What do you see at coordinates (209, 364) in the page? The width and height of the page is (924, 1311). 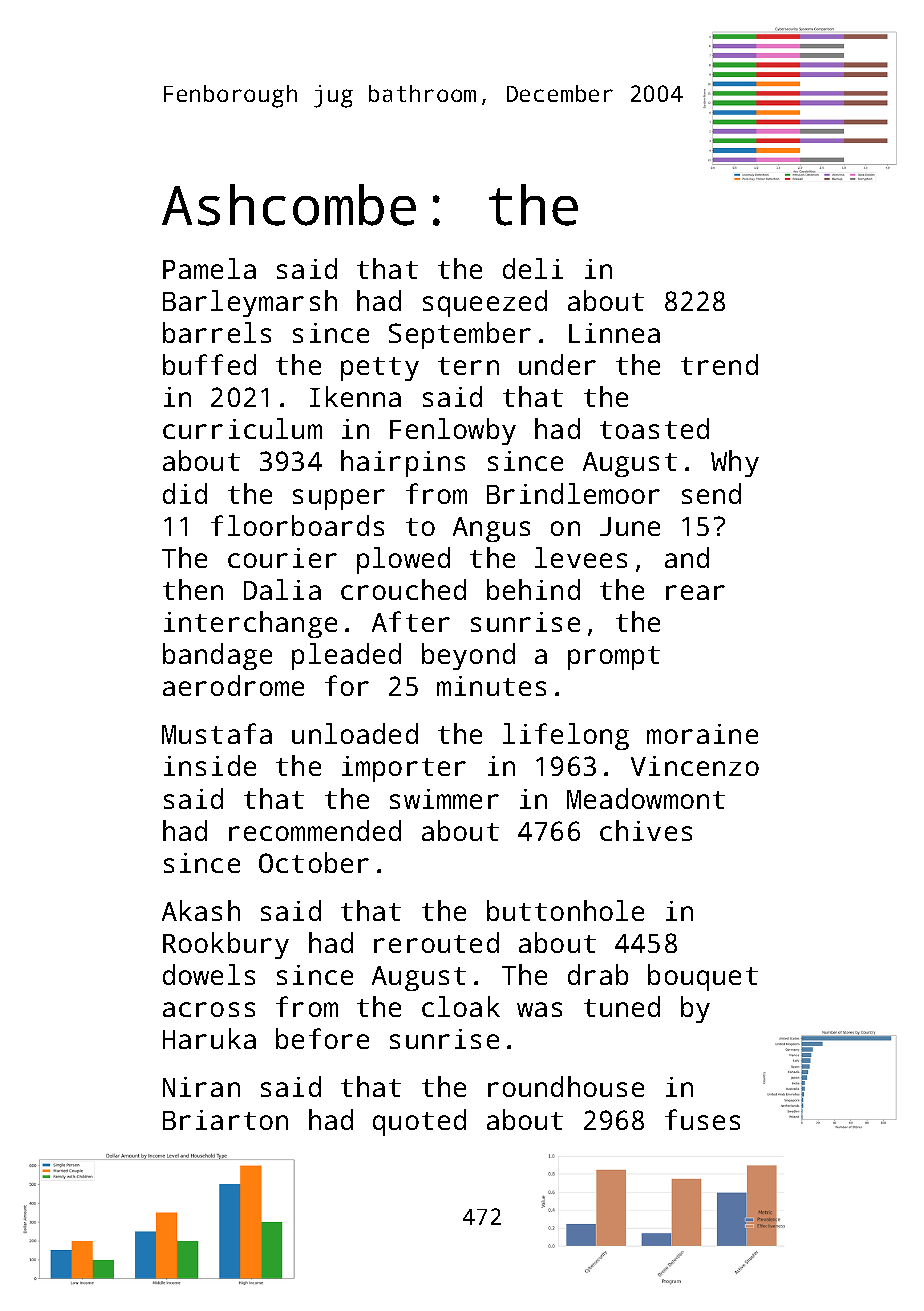 I see `buffed` at bounding box center [209, 364].
